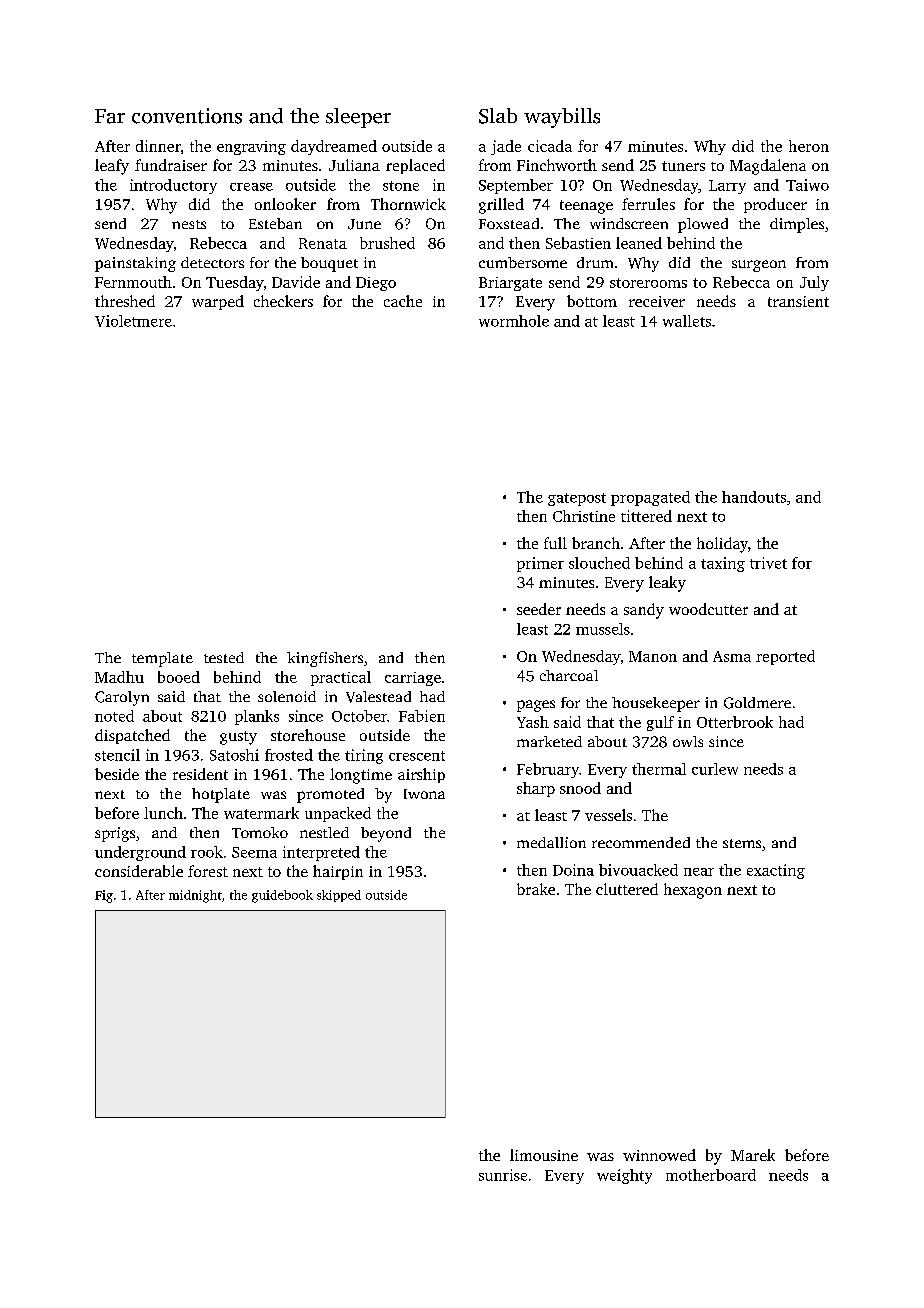 This image has height=1308, width=924. What do you see at coordinates (195, 896) in the image?
I see `midnight` at bounding box center [195, 896].
